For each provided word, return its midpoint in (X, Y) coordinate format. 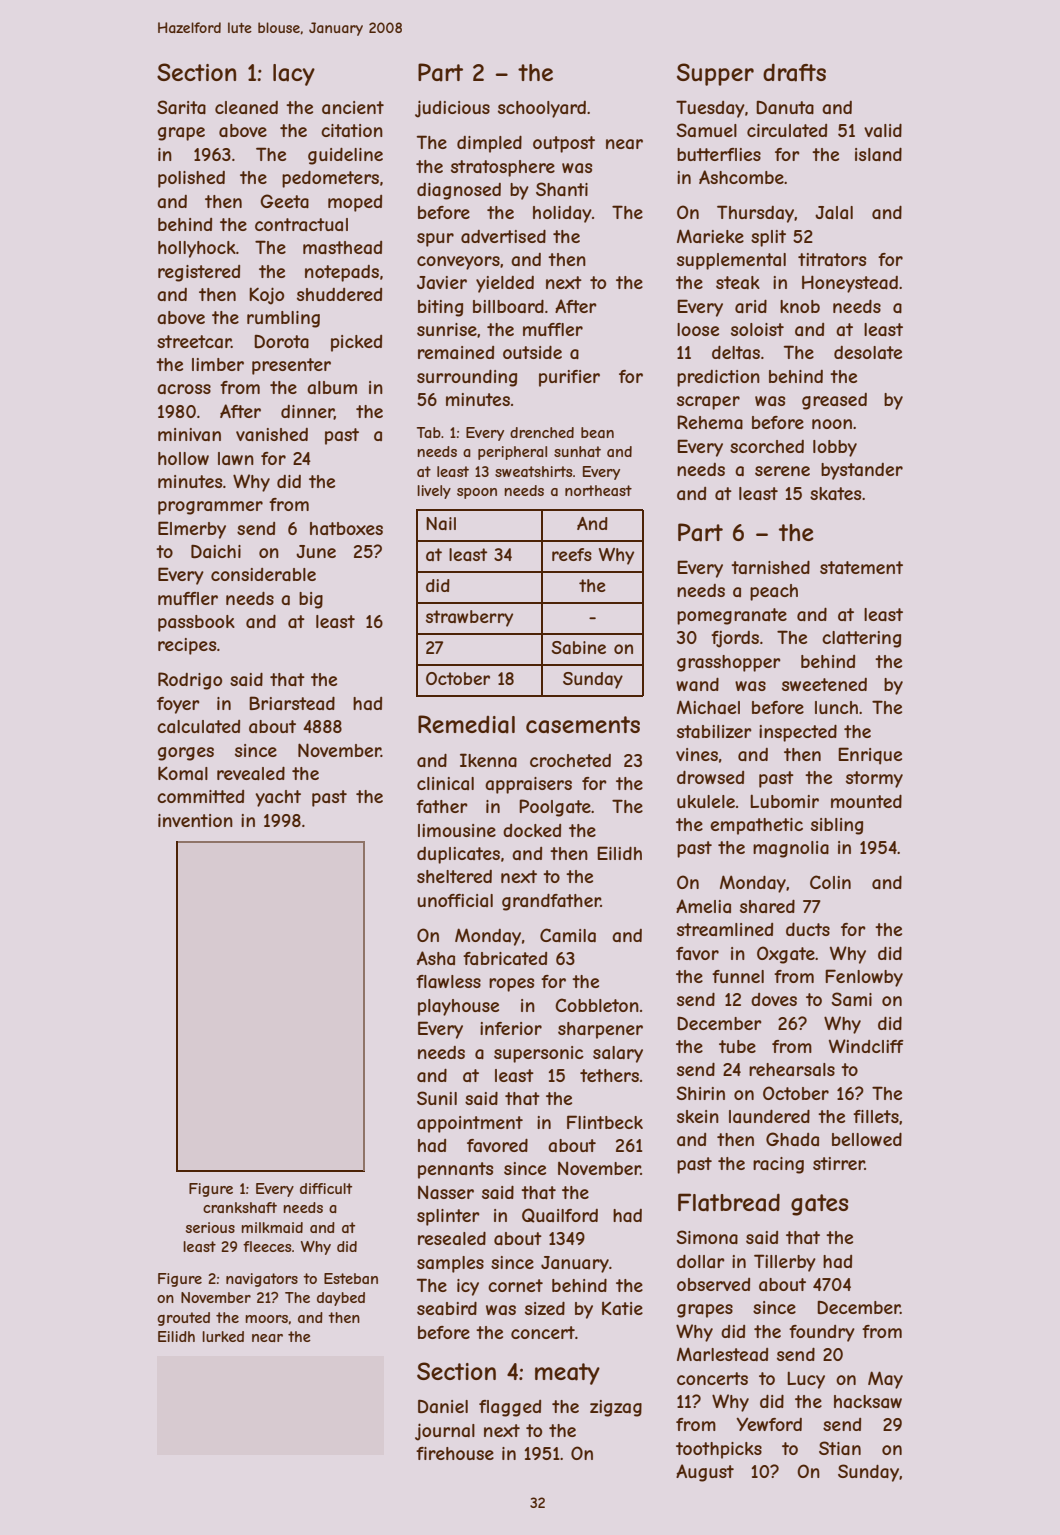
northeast (598, 490)
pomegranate (732, 616)
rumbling (283, 319)
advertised (503, 236)
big (311, 600)
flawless (448, 981)
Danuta (785, 107)
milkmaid (272, 1227)
